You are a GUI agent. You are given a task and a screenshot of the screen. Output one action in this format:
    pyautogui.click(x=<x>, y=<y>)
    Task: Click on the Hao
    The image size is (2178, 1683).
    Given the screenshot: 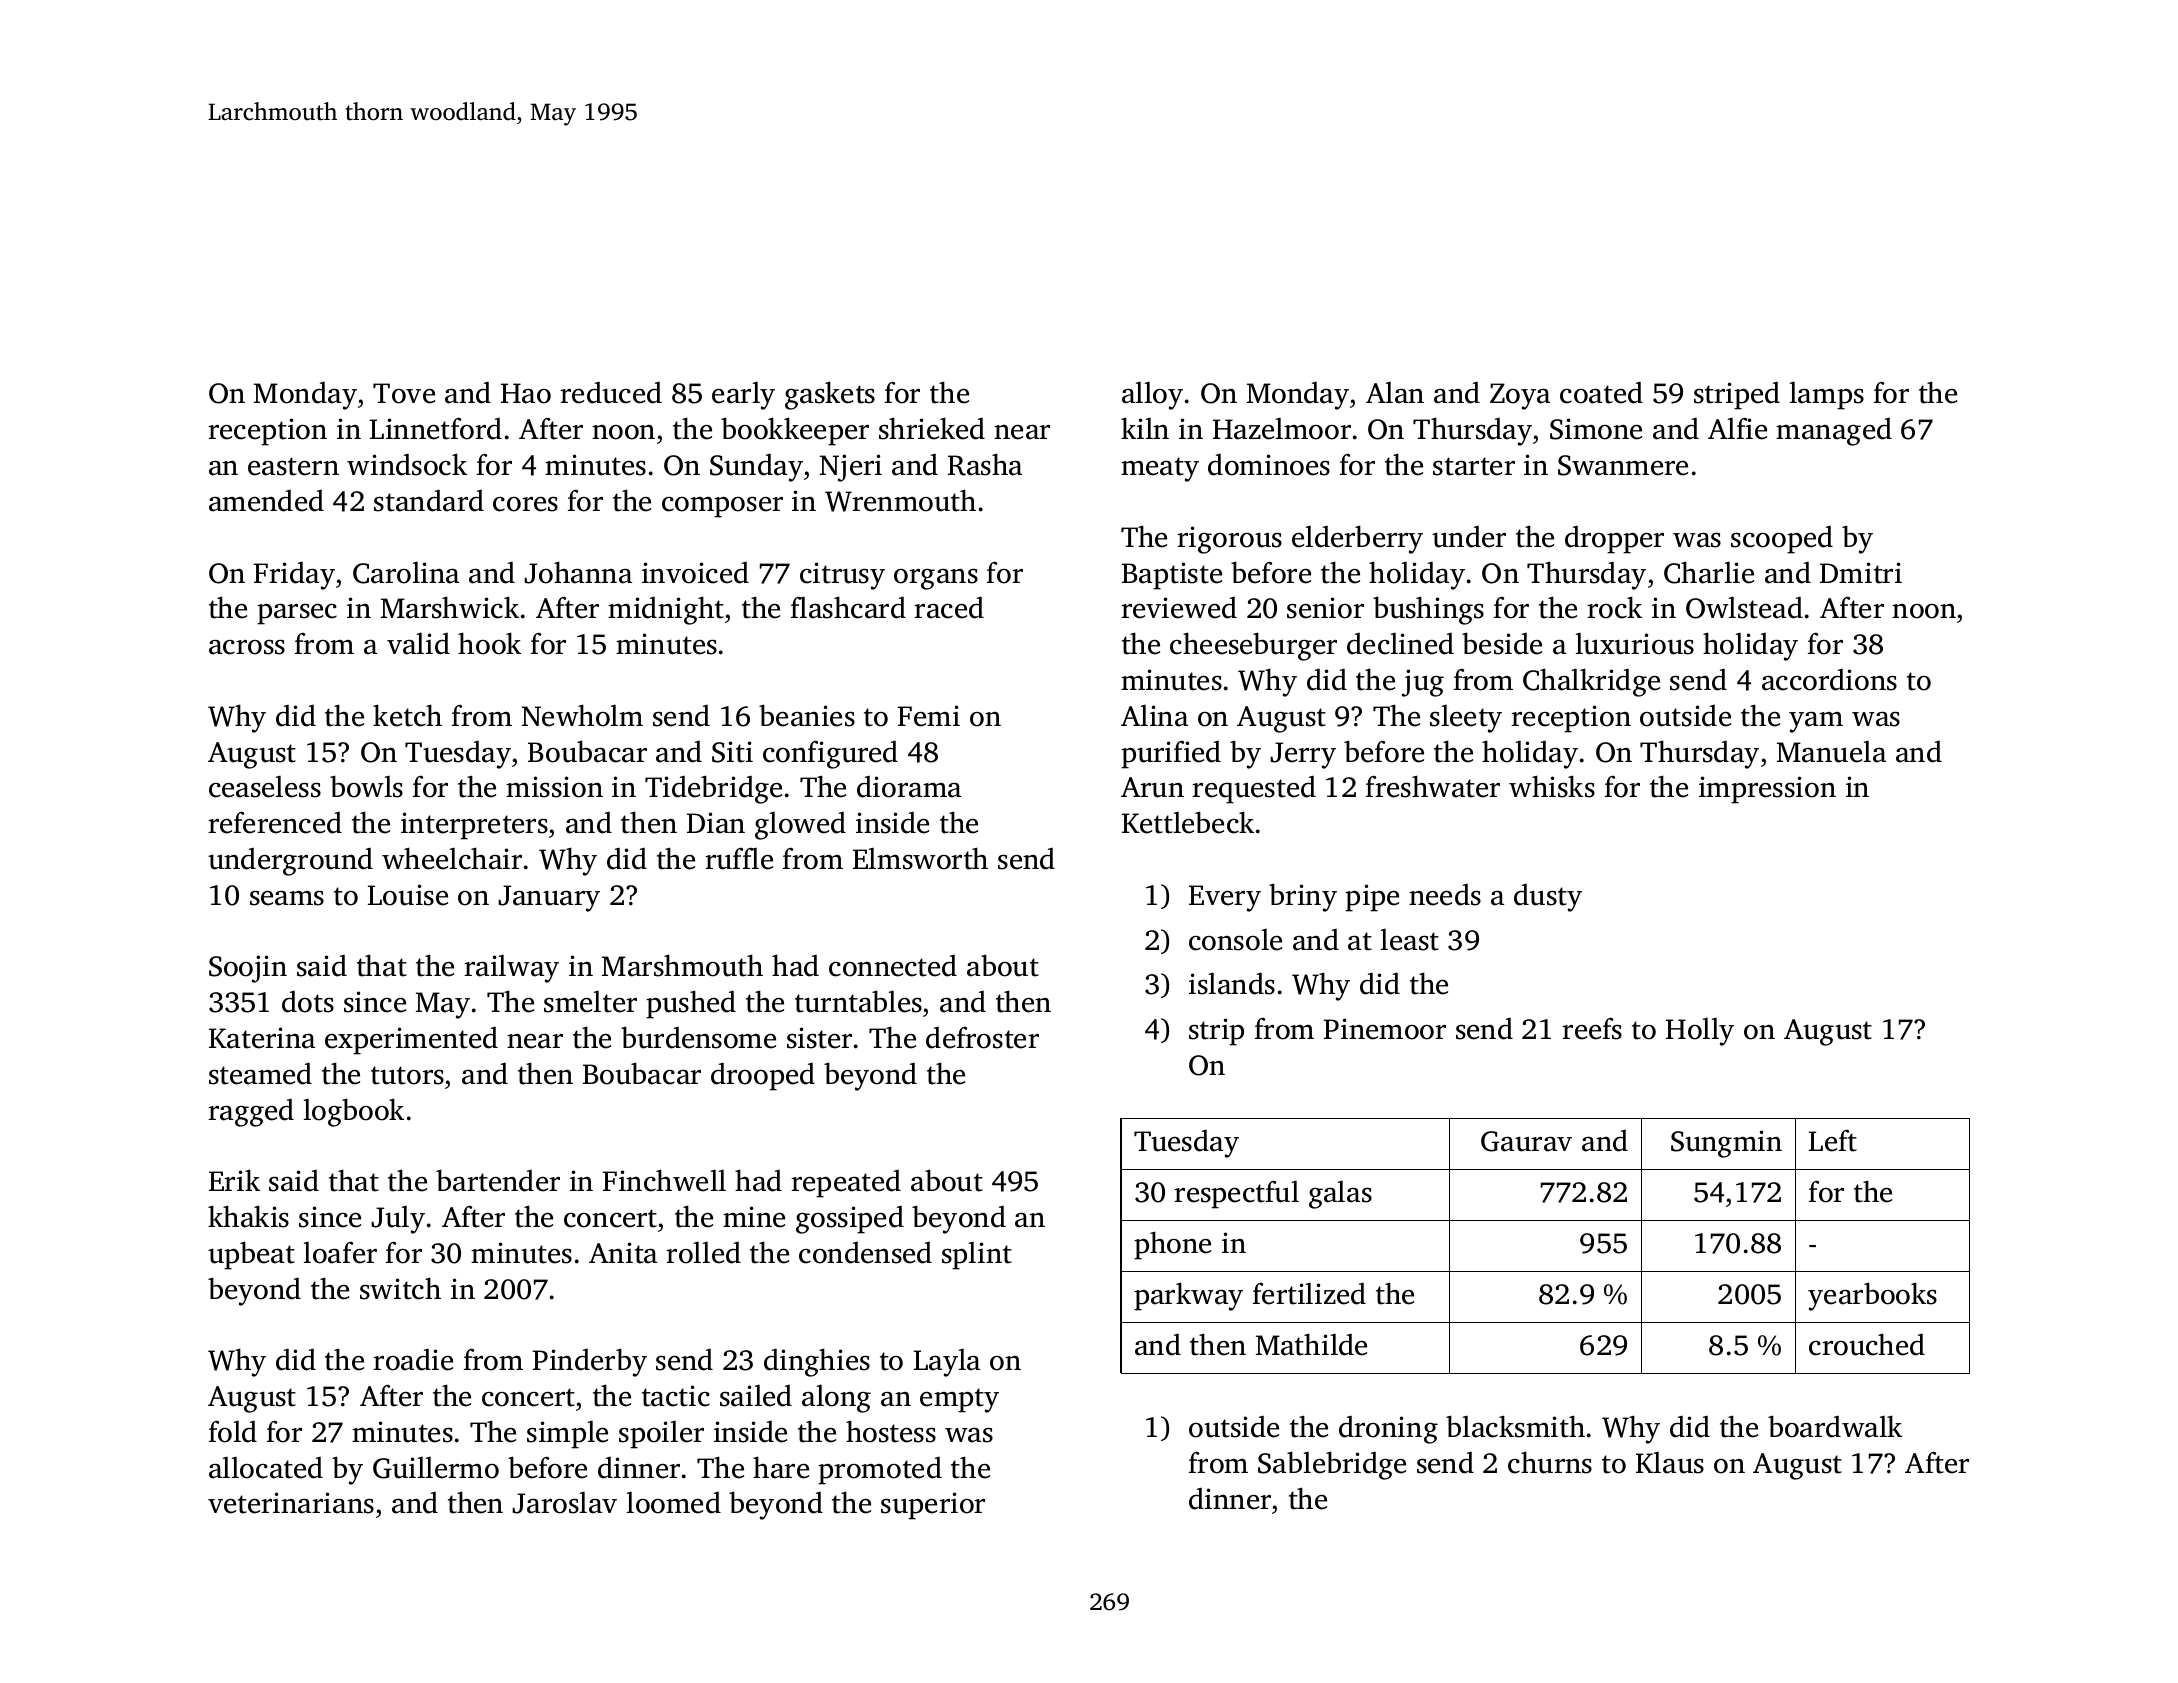 What is the action you would take?
    pyautogui.click(x=526, y=393)
